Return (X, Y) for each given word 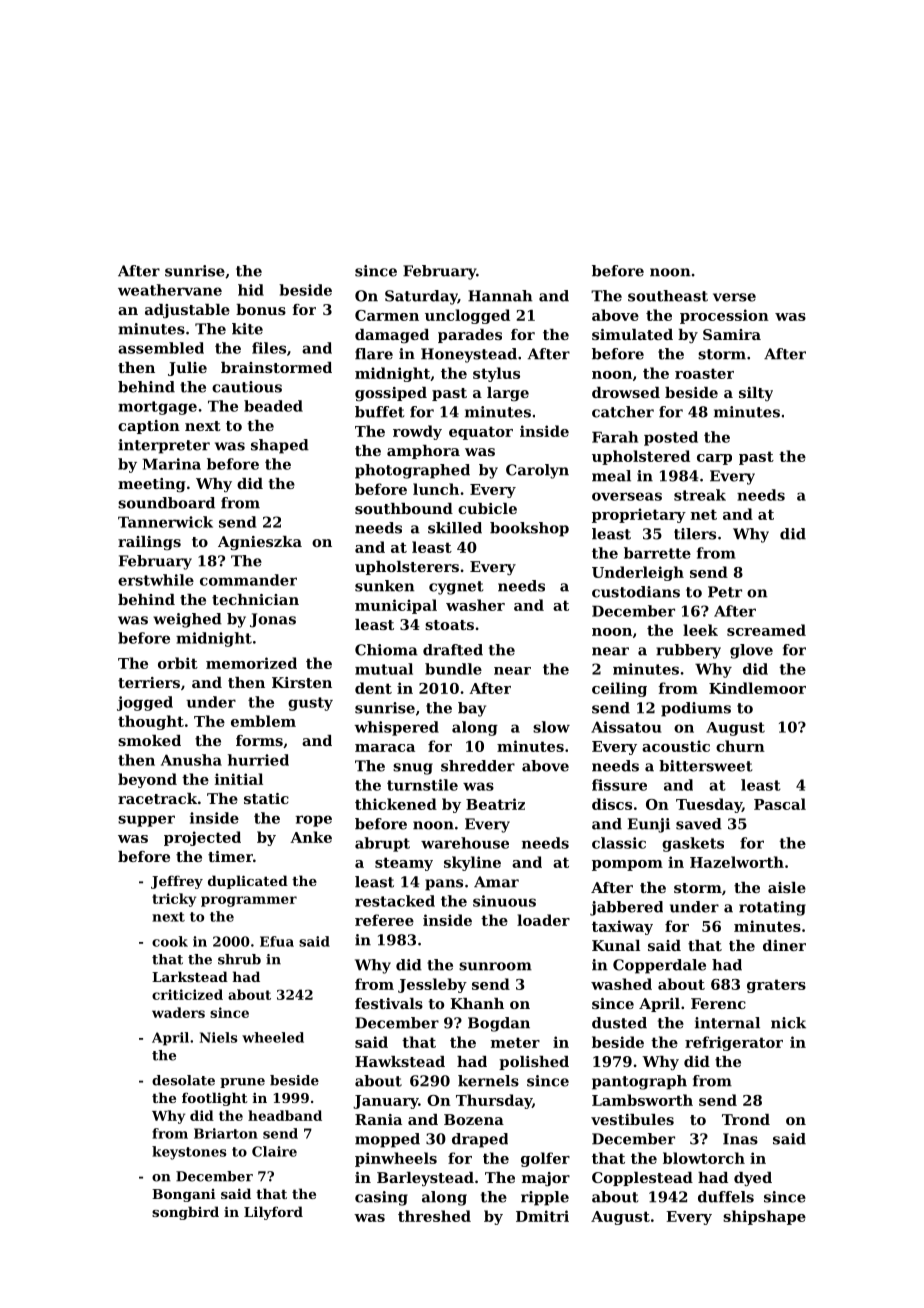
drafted (453, 650)
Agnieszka (260, 543)
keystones (189, 1153)
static (266, 798)
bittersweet (706, 766)
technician (255, 599)
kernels (488, 1081)
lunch (436, 489)
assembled (161, 348)
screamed (766, 630)
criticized (187, 994)
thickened (396, 804)
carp (714, 459)
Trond (746, 1119)
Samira (732, 334)
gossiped (391, 394)
